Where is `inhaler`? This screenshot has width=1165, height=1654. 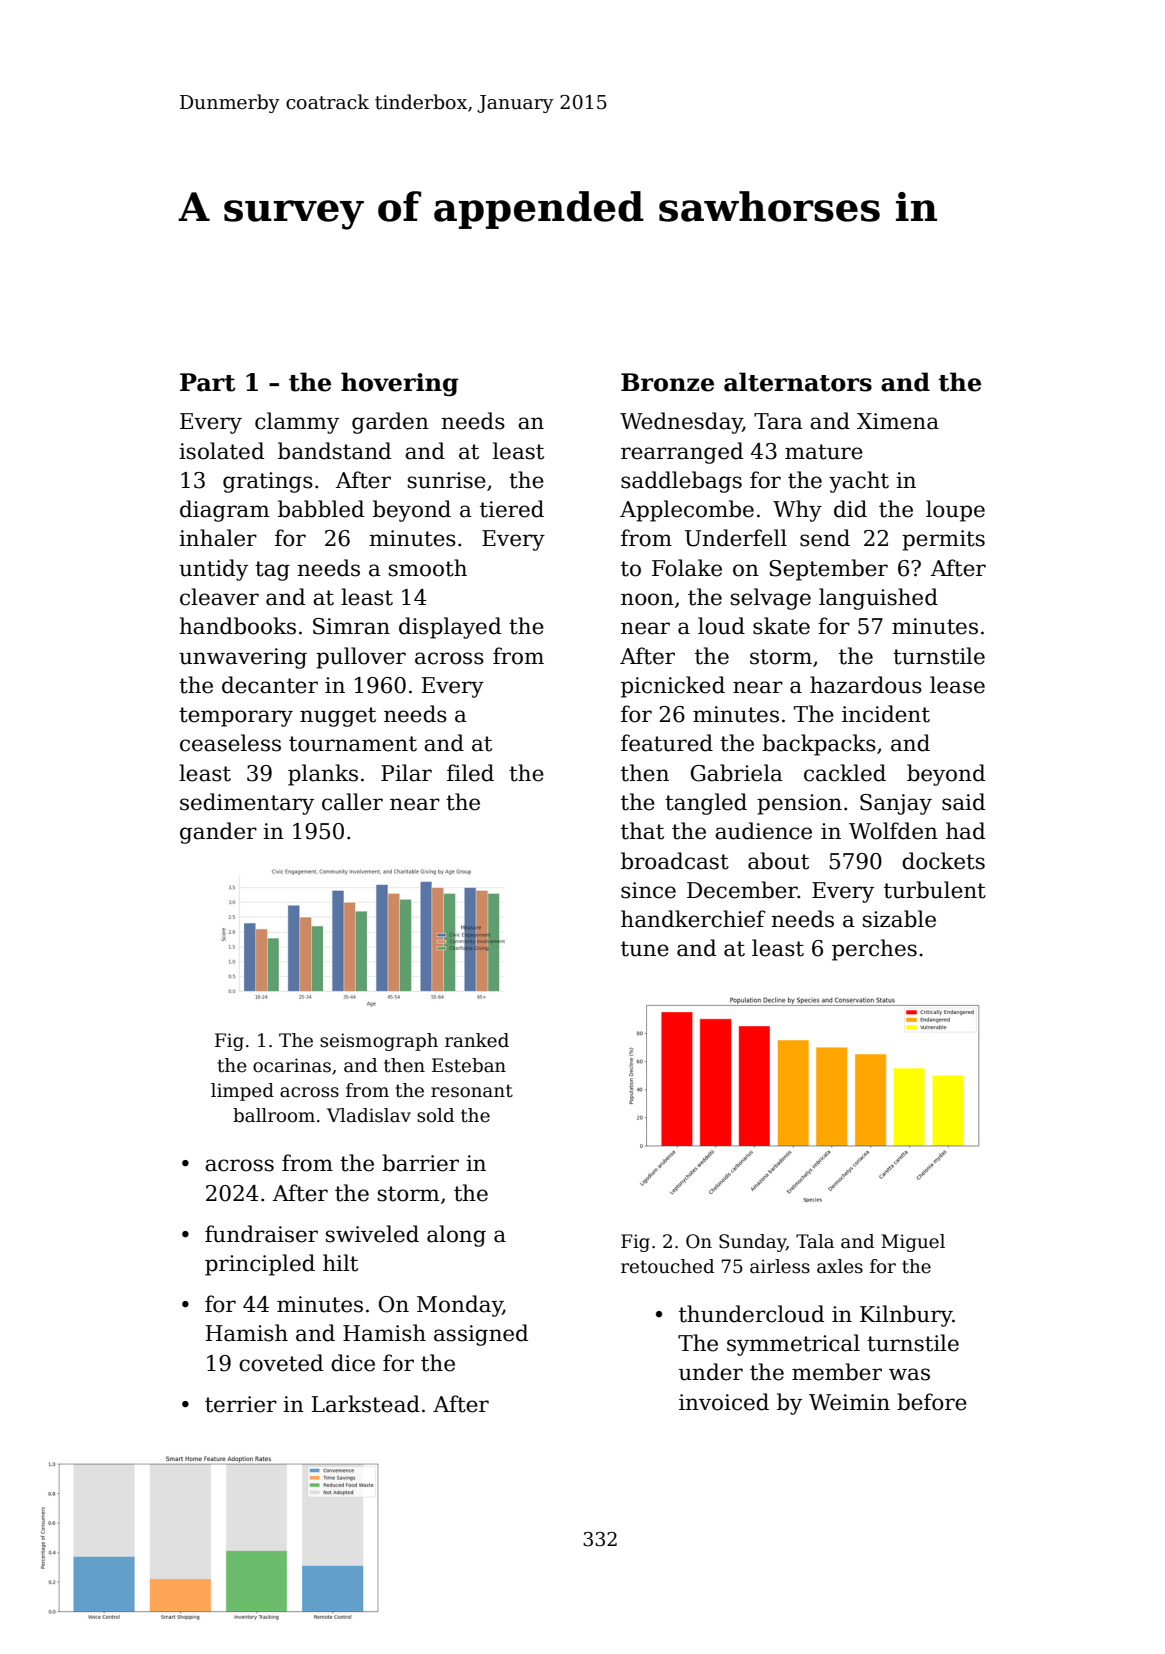
inhaler is located at coordinates (218, 538).
